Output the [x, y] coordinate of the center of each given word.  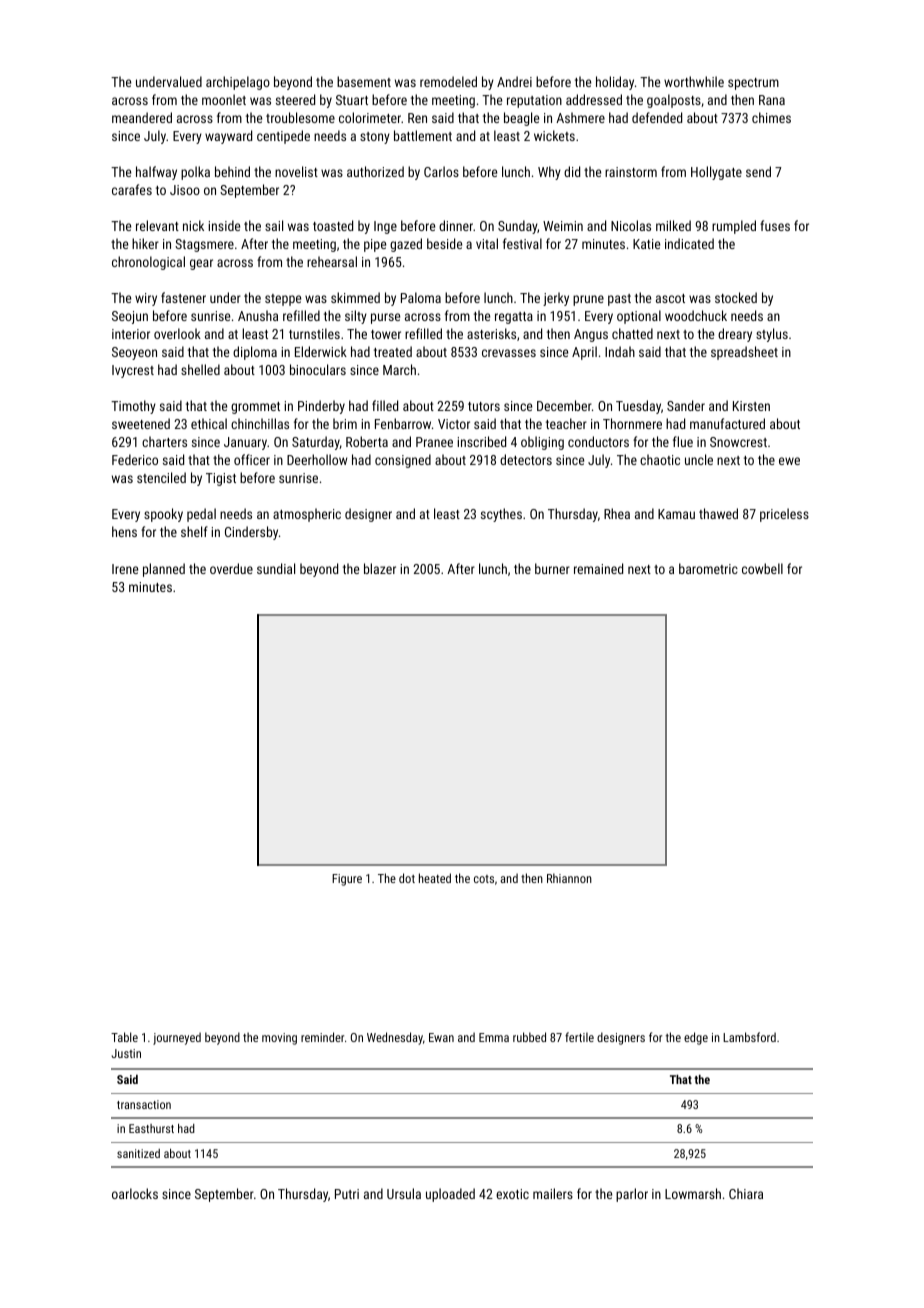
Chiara [746, 1193]
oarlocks [135, 1193]
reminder [322, 1037]
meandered [142, 117]
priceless [784, 515]
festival [522, 243]
